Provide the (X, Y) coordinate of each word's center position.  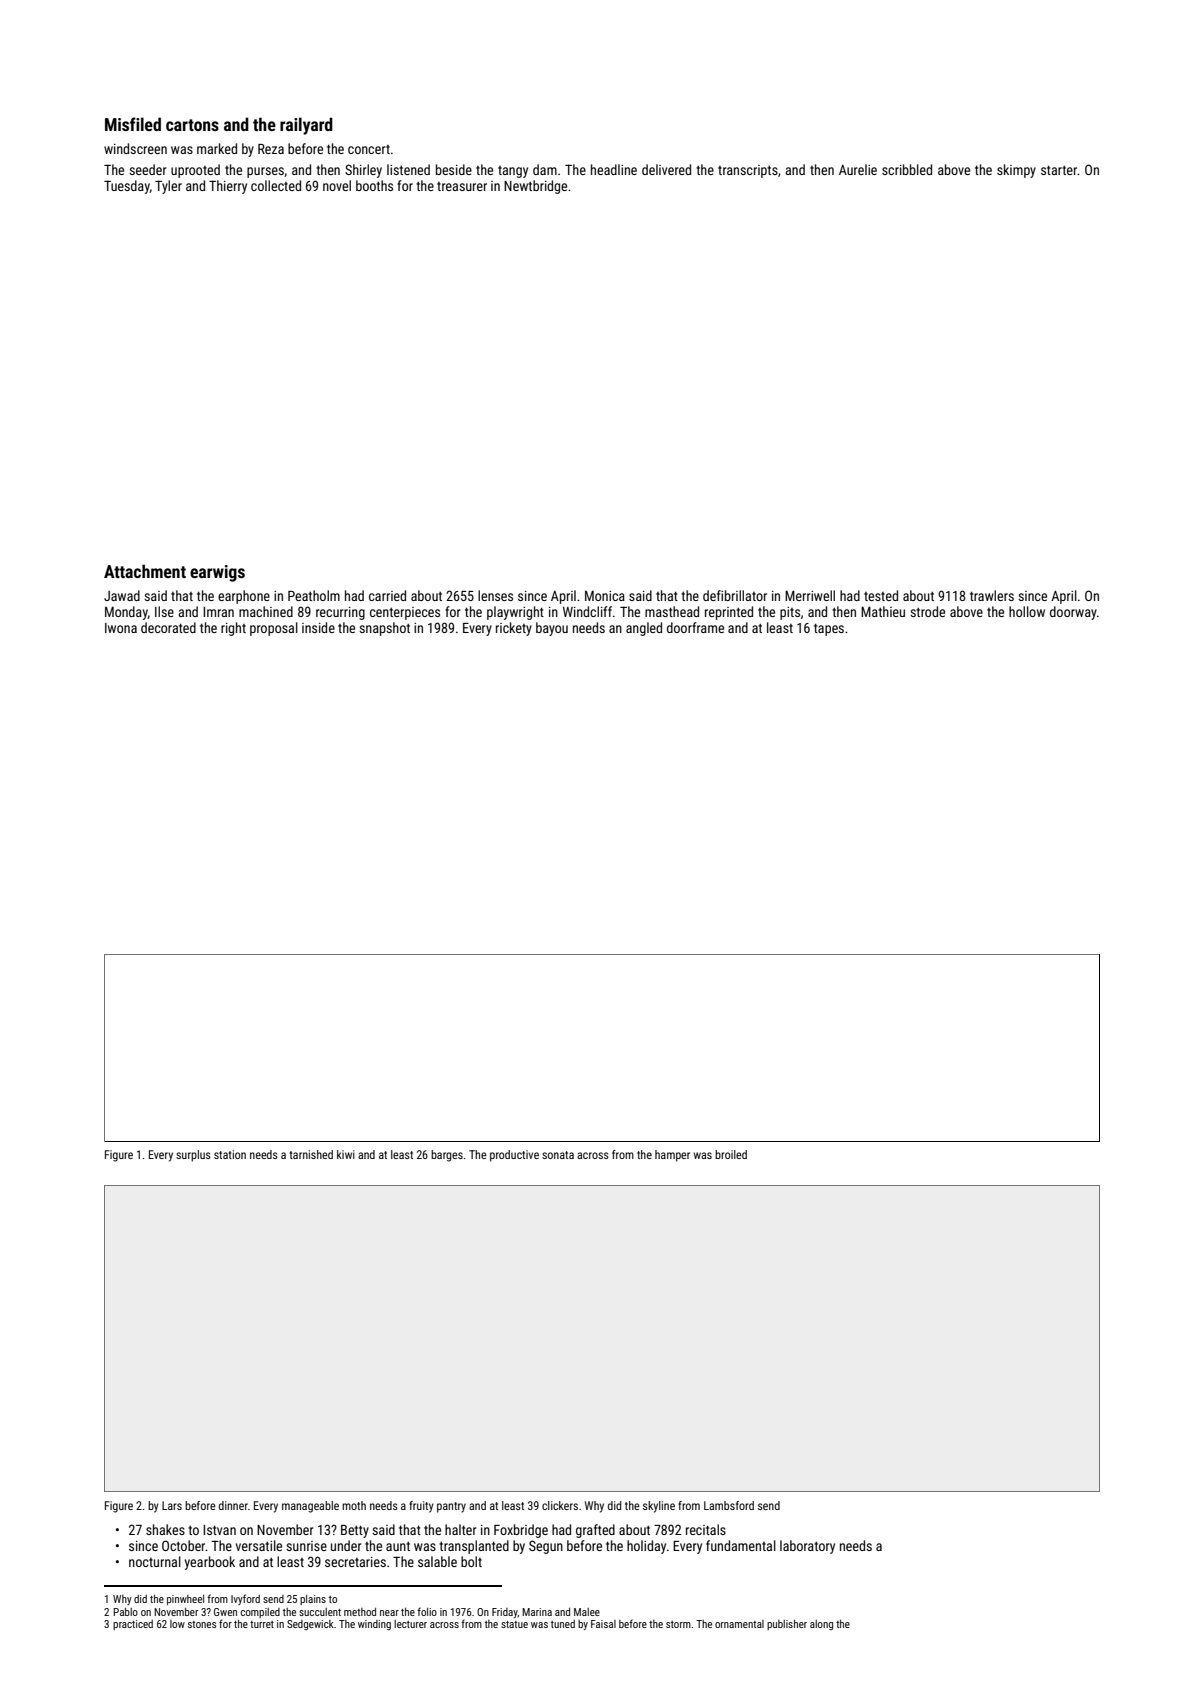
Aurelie (858, 169)
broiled (731, 1154)
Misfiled (133, 124)
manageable (310, 1507)
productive (514, 1156)
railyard (306, 126)
